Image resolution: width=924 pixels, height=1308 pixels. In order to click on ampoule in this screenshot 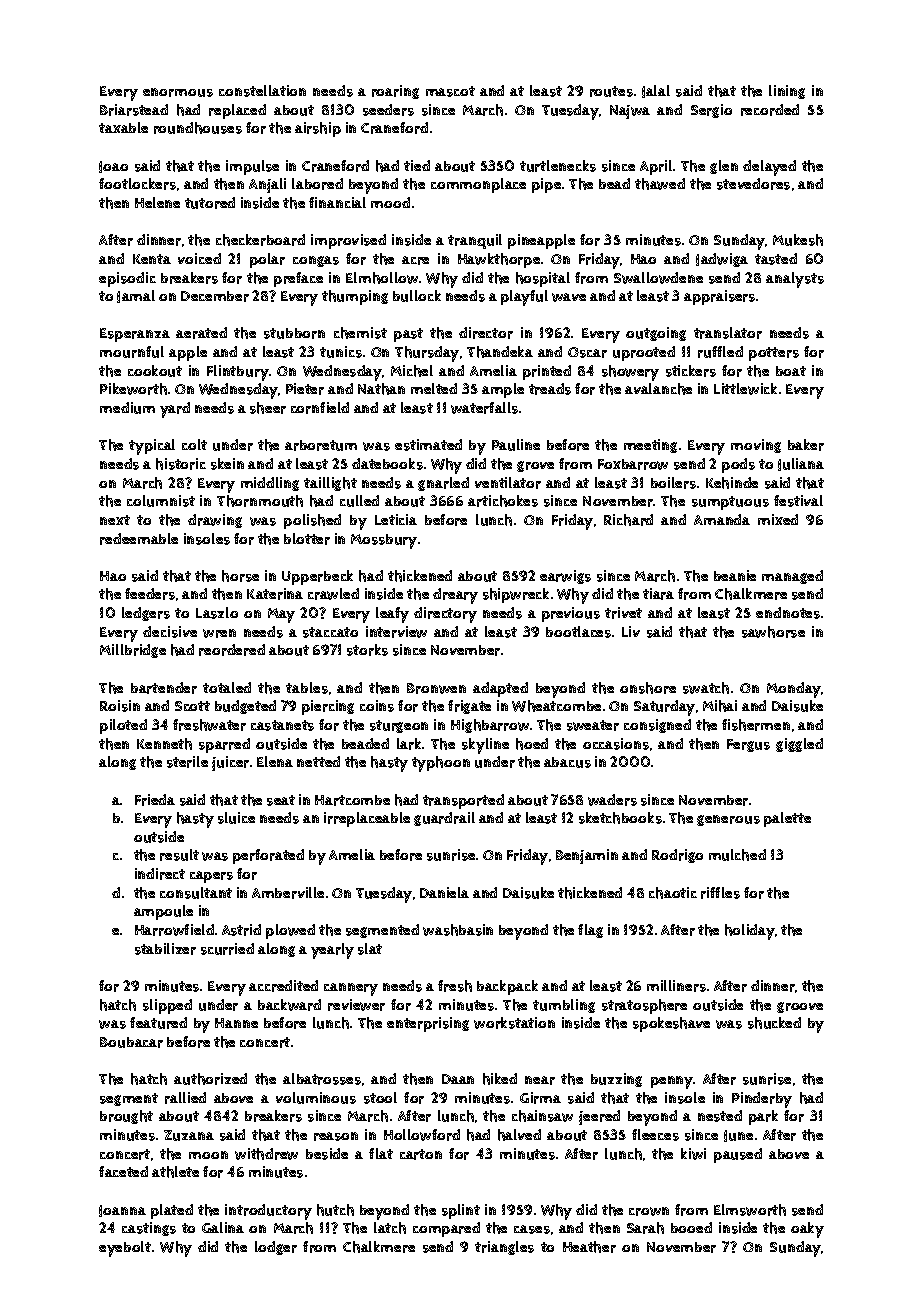, I will do `click(163, 912)`.
